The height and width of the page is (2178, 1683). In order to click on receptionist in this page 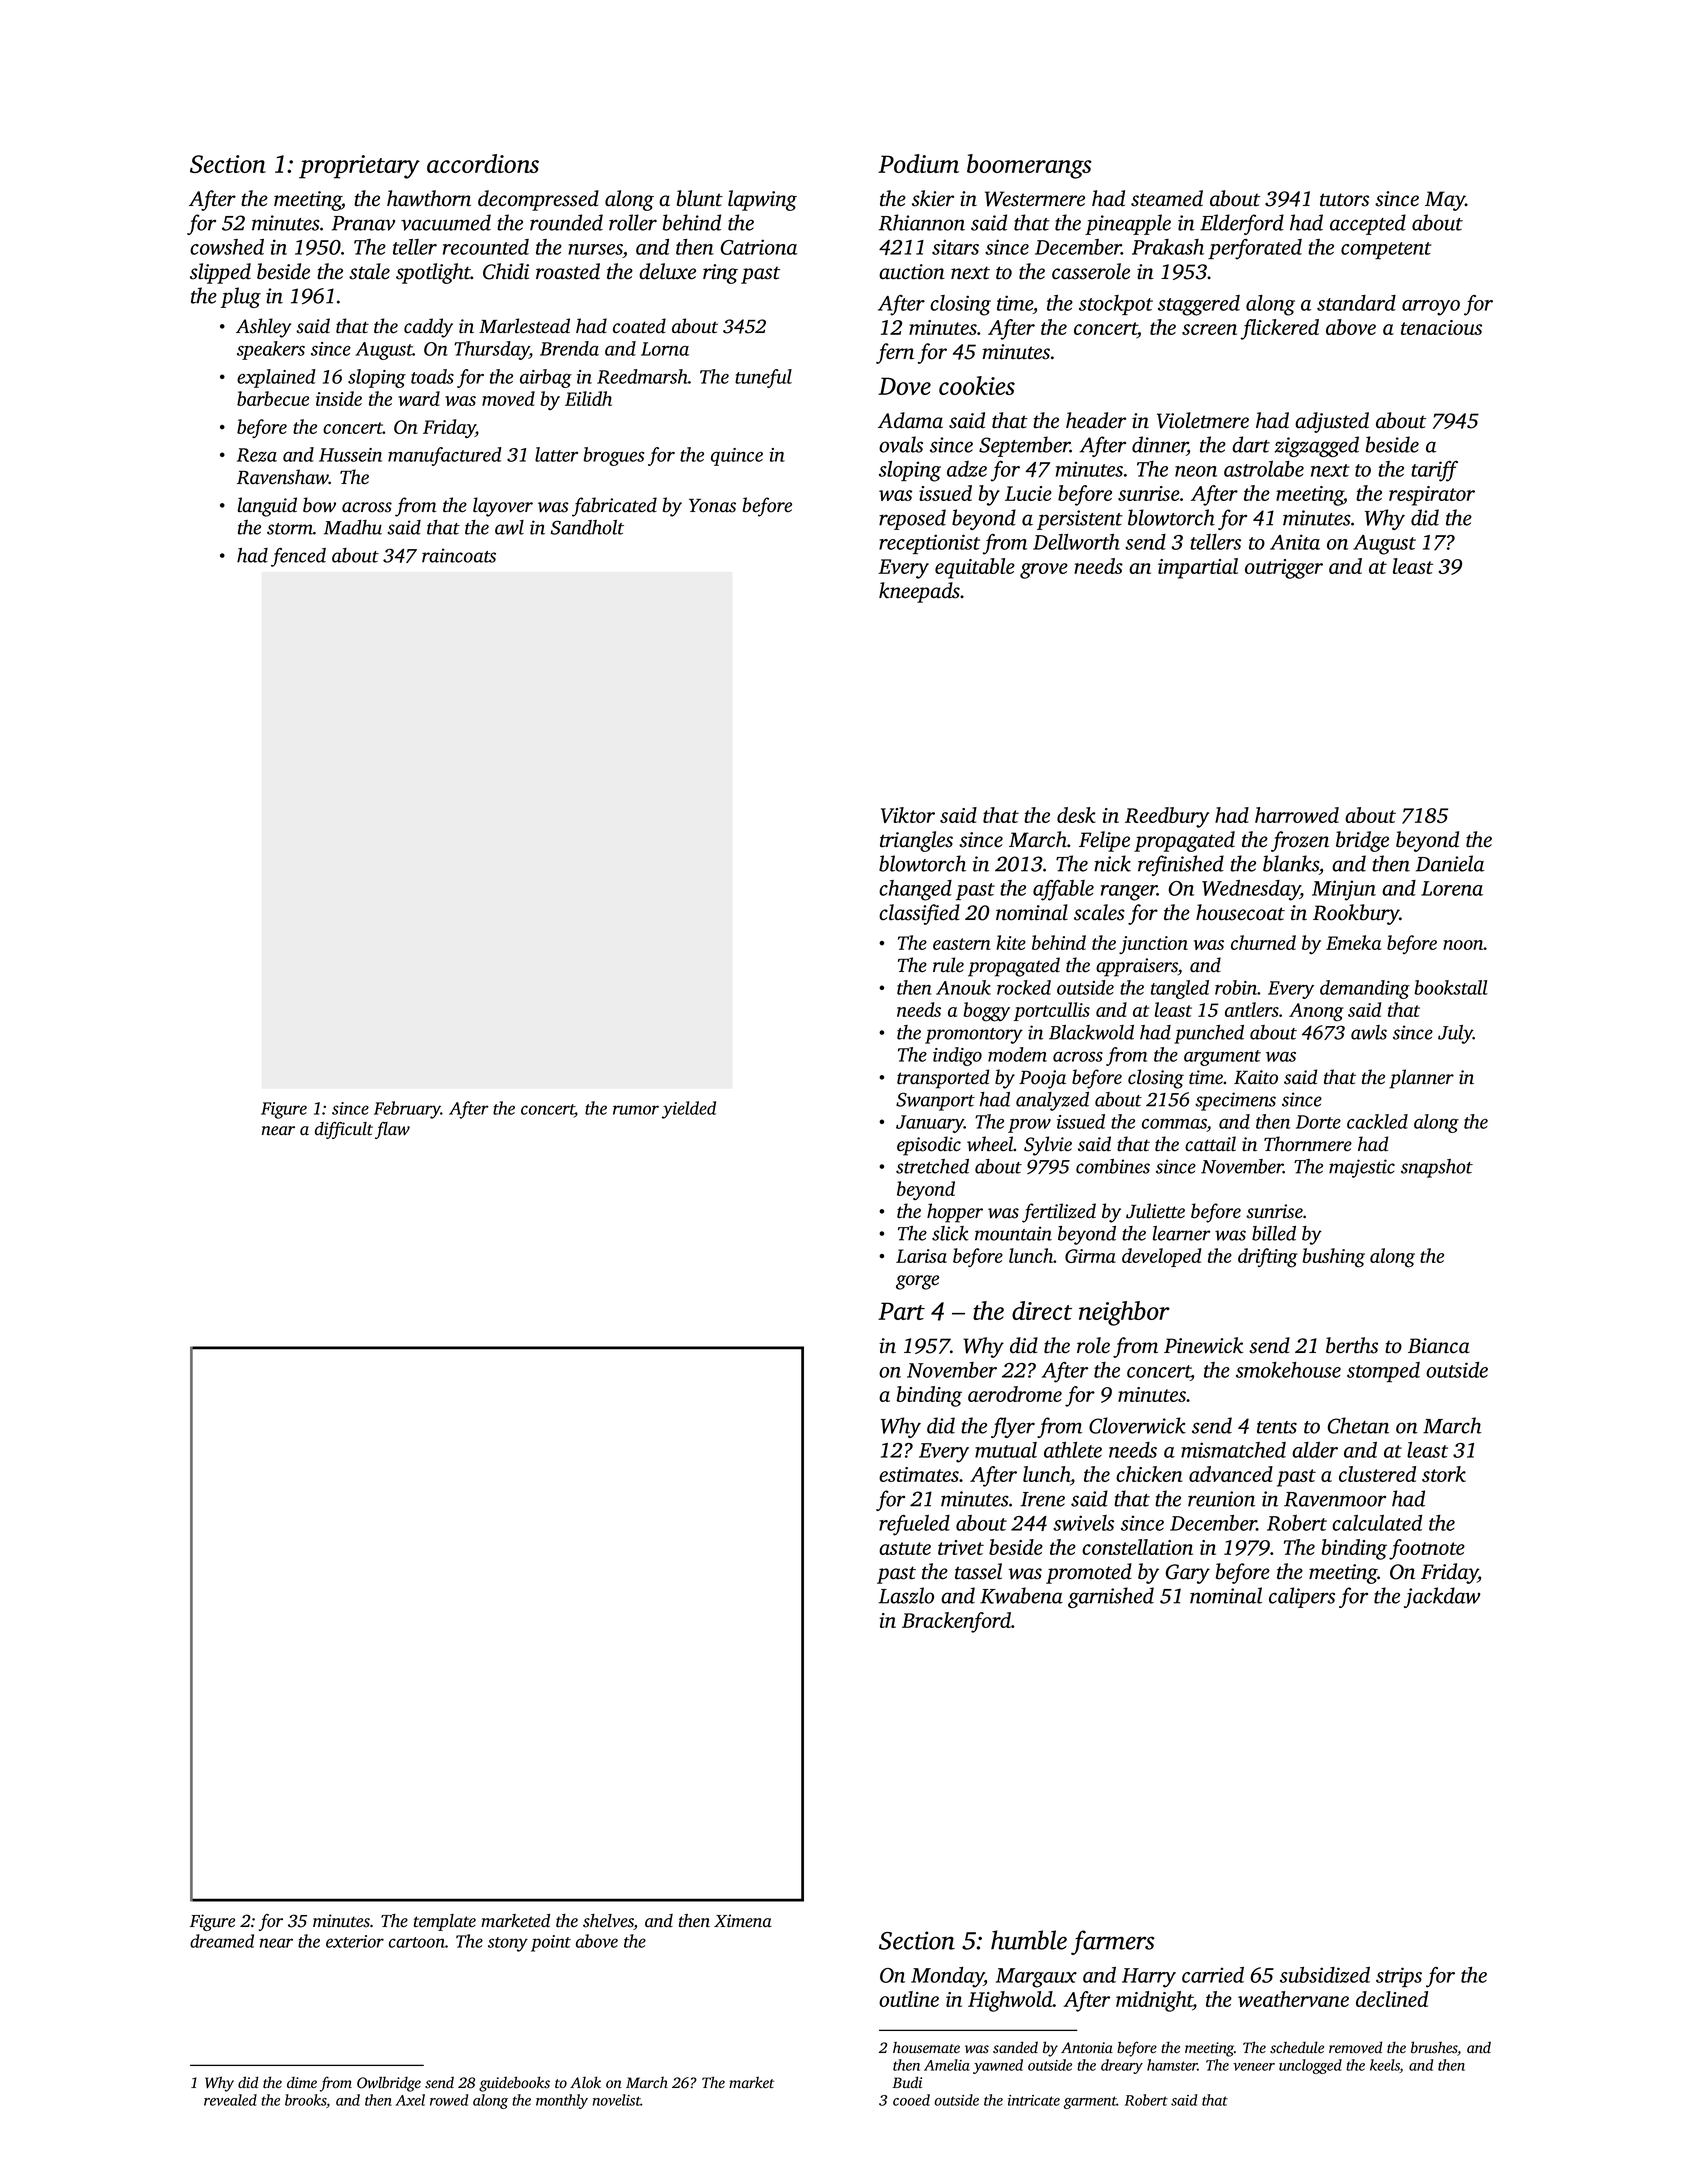, I will do `click(929, 544)`.
